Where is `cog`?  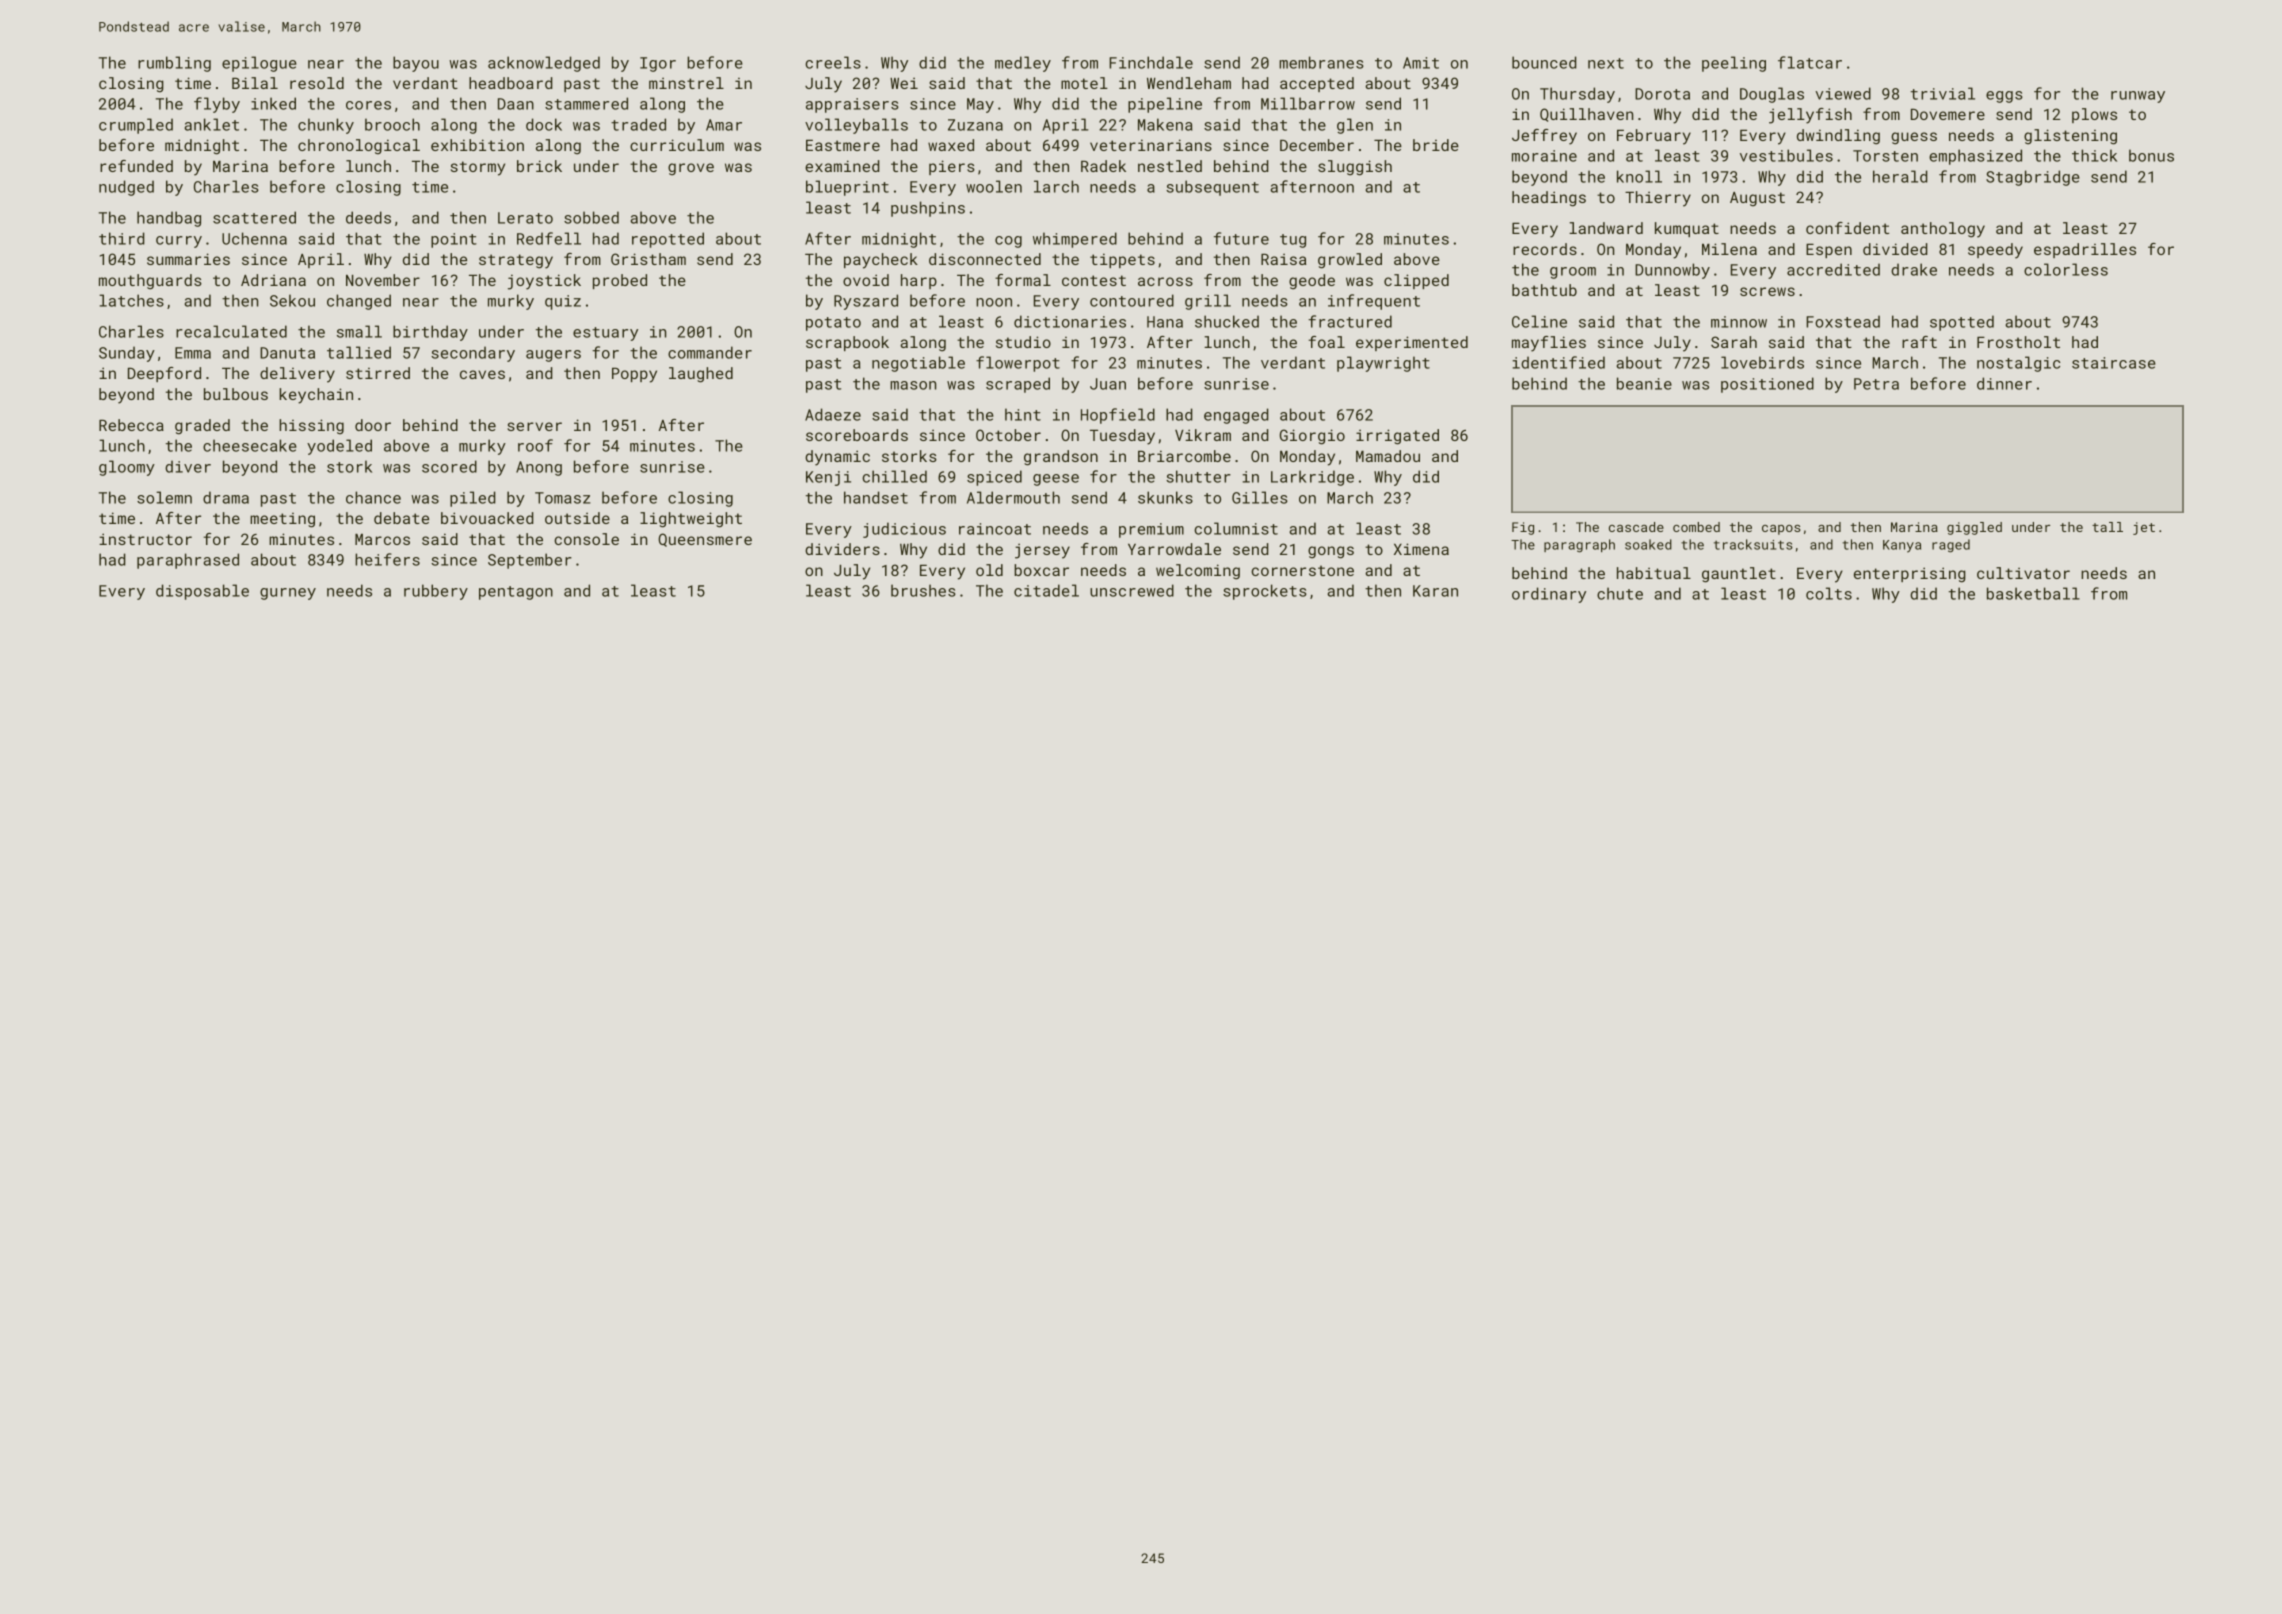
cog is located at coordinates (1008, 242).
